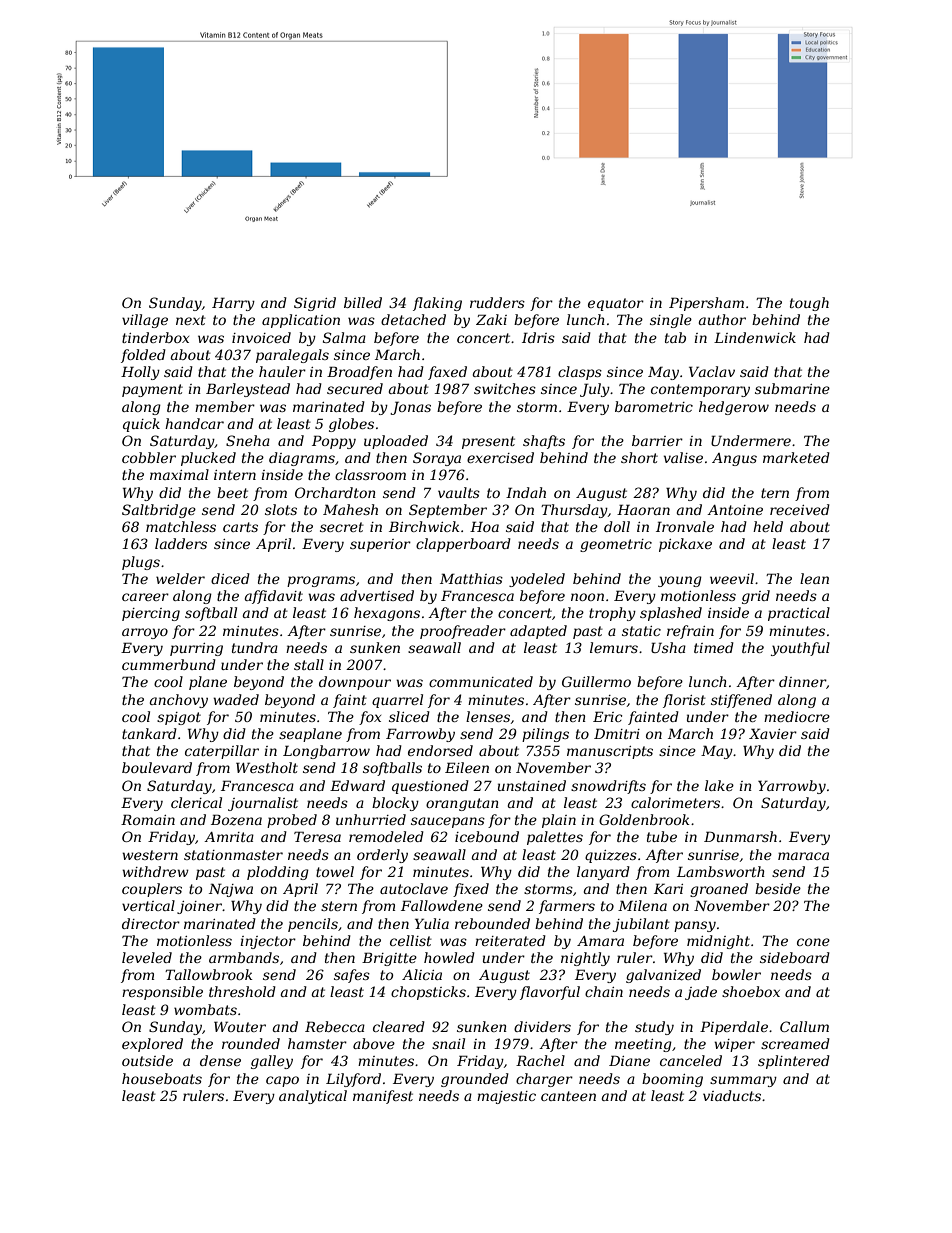 The height and width of the page is (1233, 952). What do you see at coordinates (140, 373) in the page?
I see `Holly` at bounding box center [140, 373].
